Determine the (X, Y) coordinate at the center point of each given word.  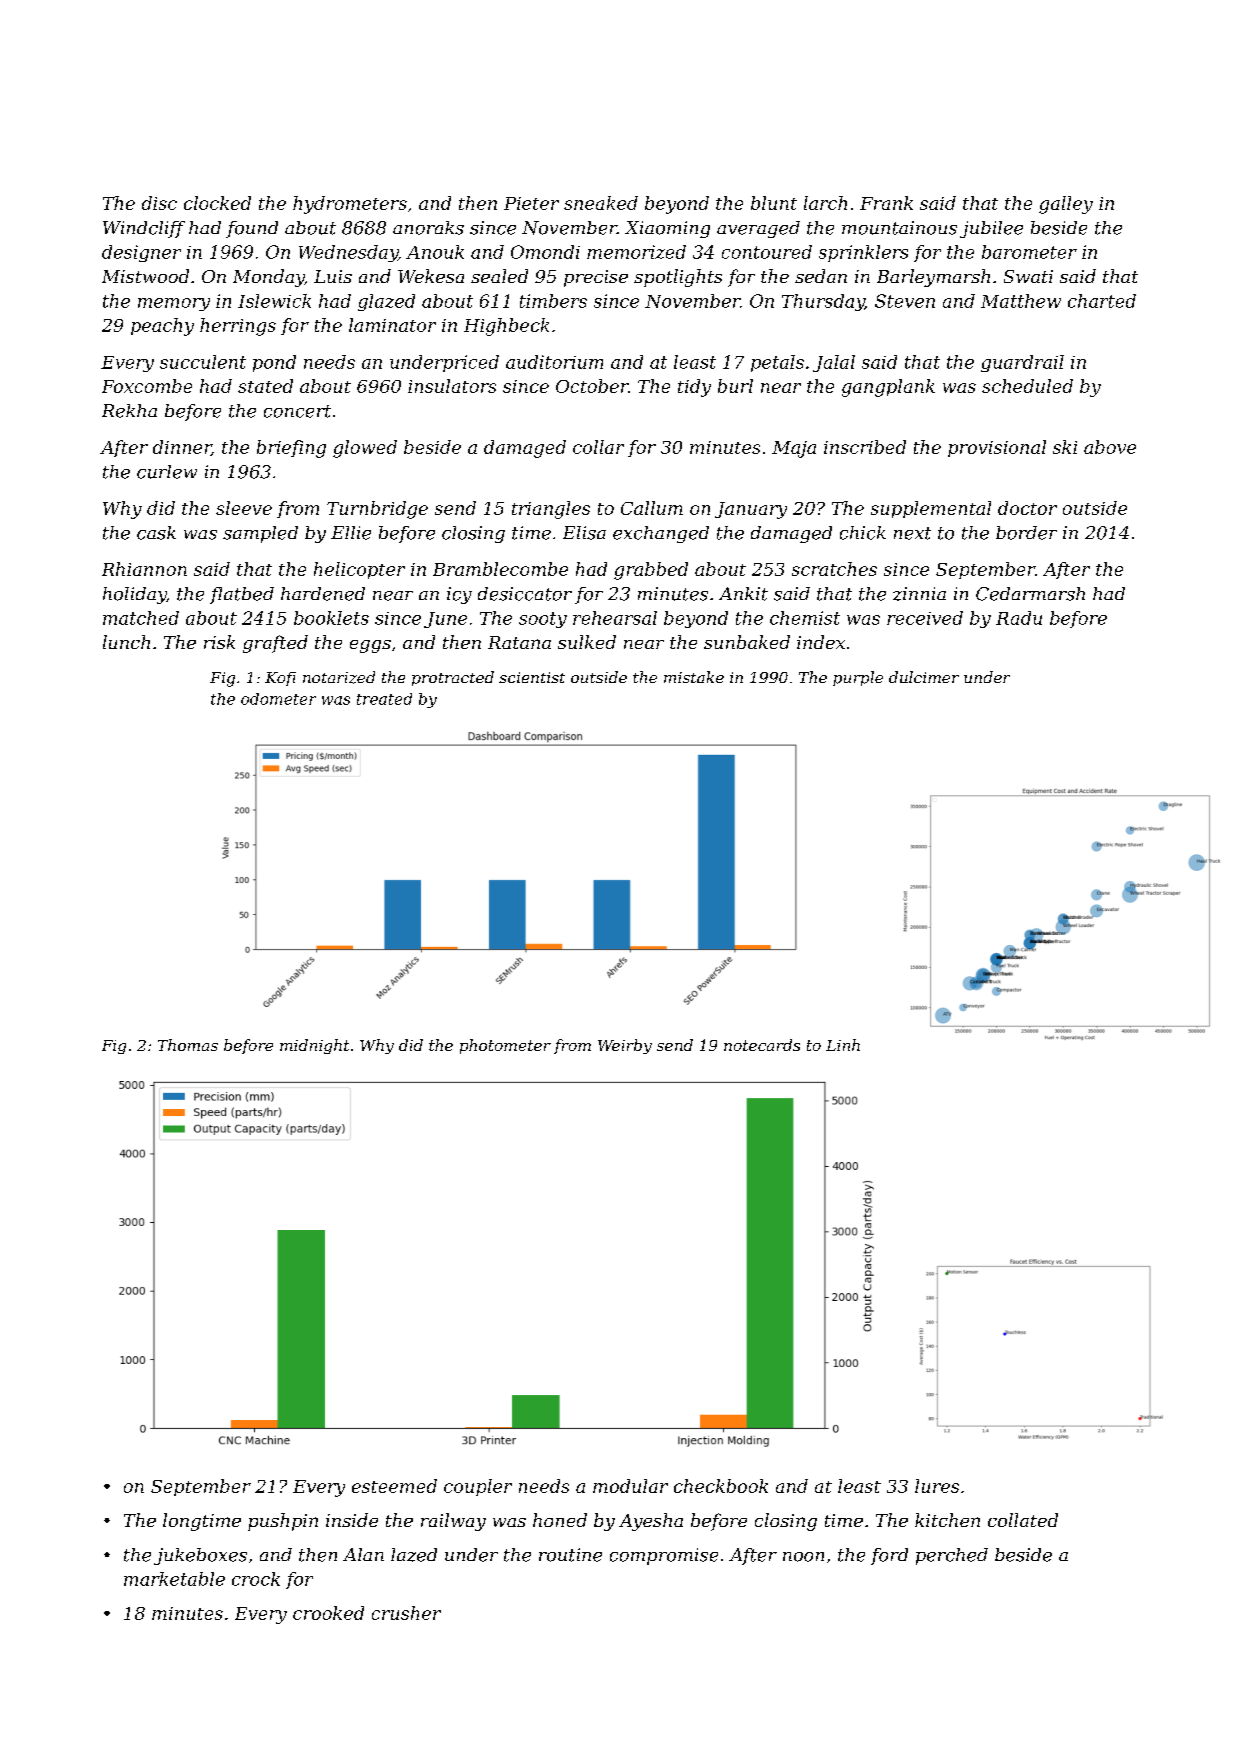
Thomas (188, 1045)
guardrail (1022, 363)
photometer (505, 1046)
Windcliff (144, 229)
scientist (532, 677)
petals (777, 363)
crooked (328, 1613)
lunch (126, 642)
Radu (1019, 618)
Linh (843, 1045)
